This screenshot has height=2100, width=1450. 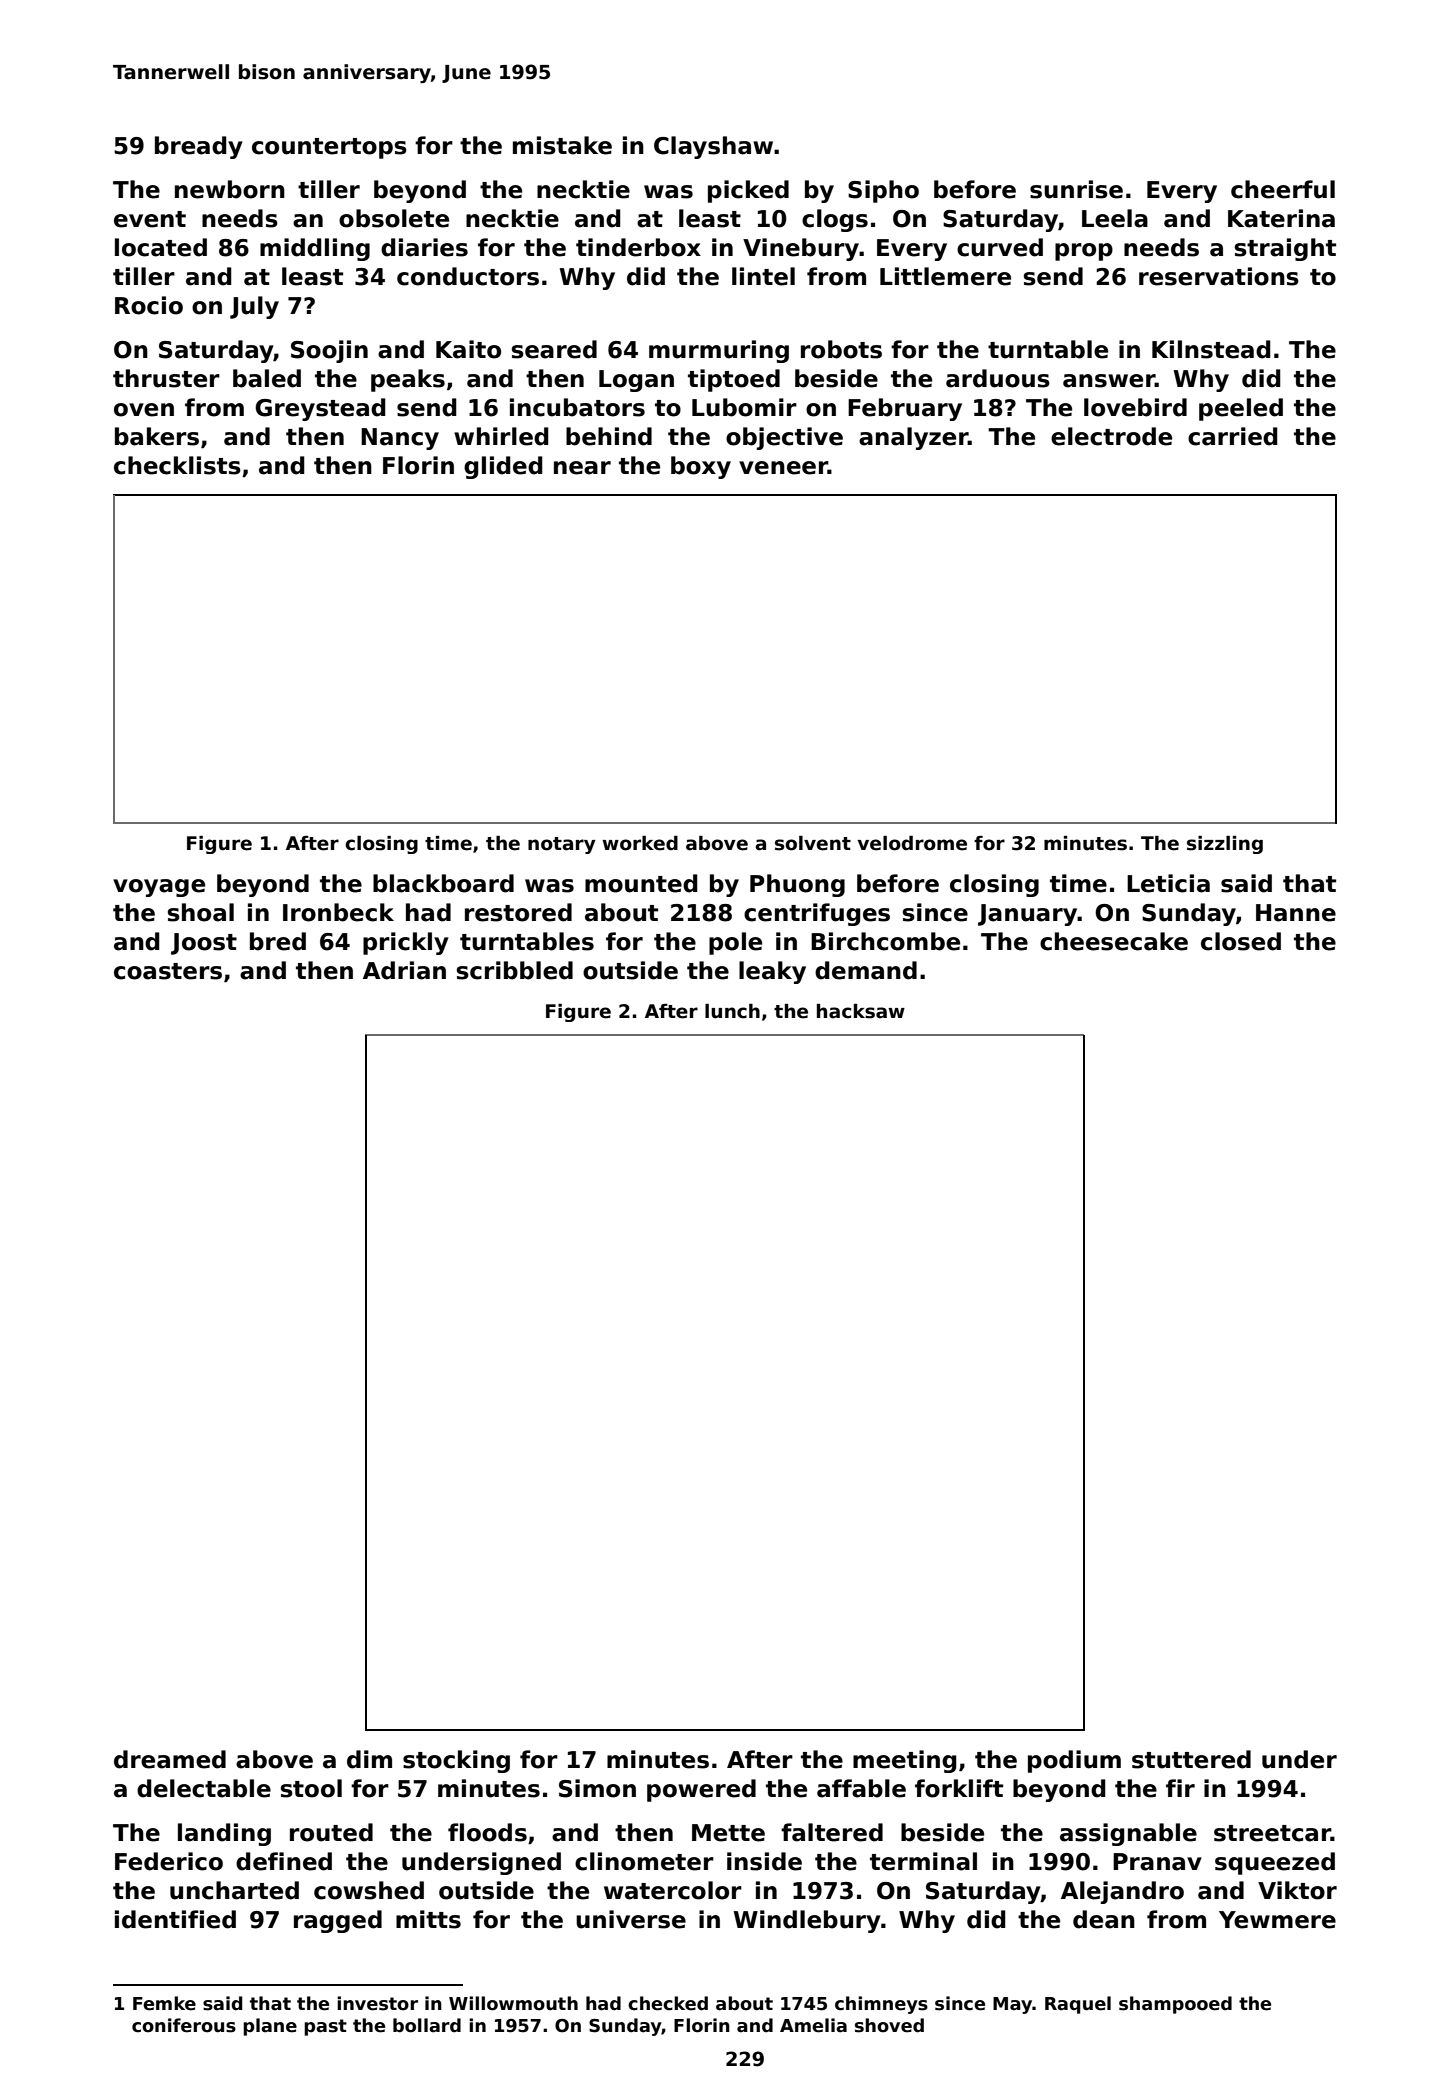 What do you see at coordinates (161, 247) in the screenshot?
I see `located` at bounding box center [161, 247].
